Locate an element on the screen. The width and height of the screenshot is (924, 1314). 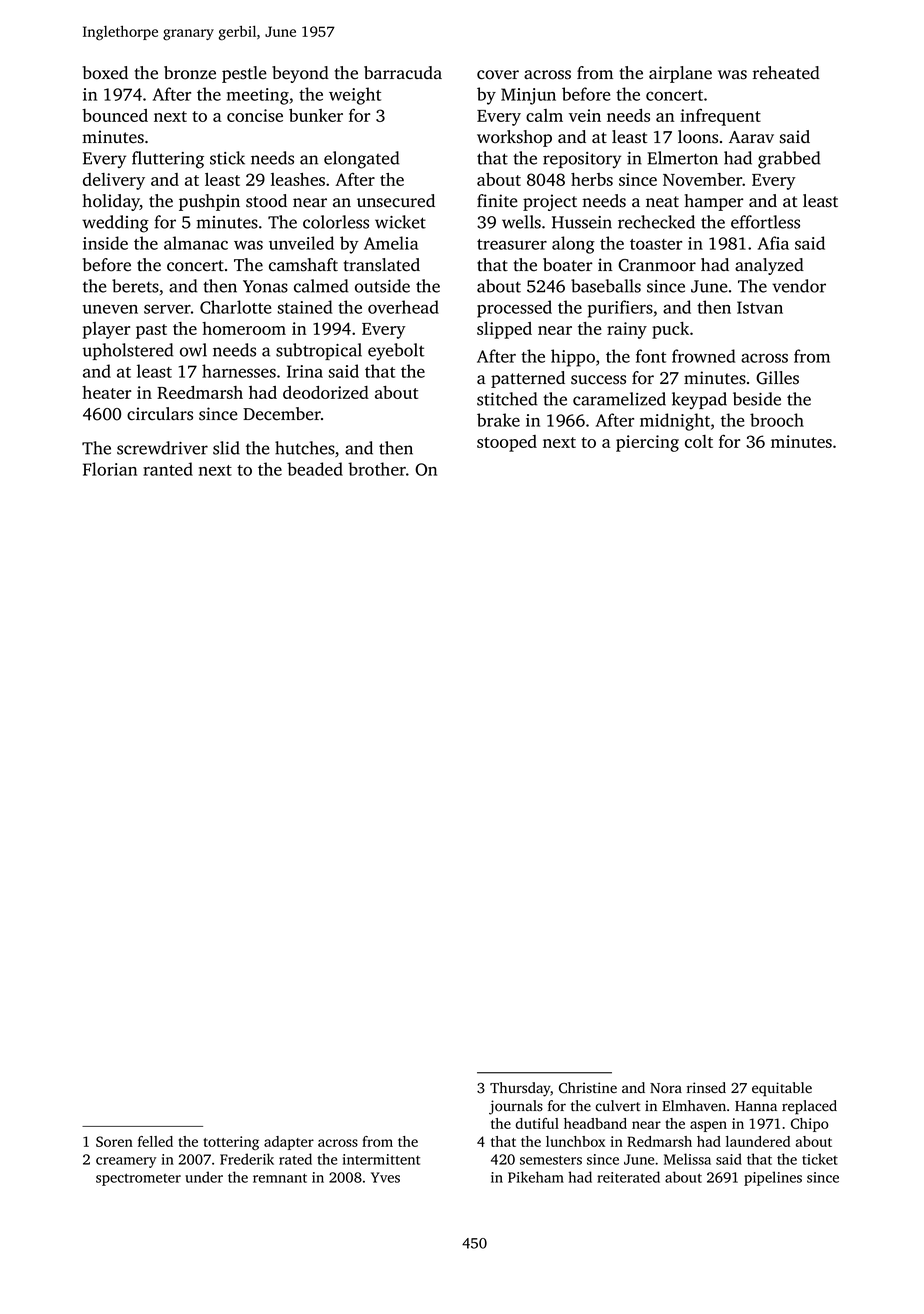
beaded is located at coordinates (315, 469).
